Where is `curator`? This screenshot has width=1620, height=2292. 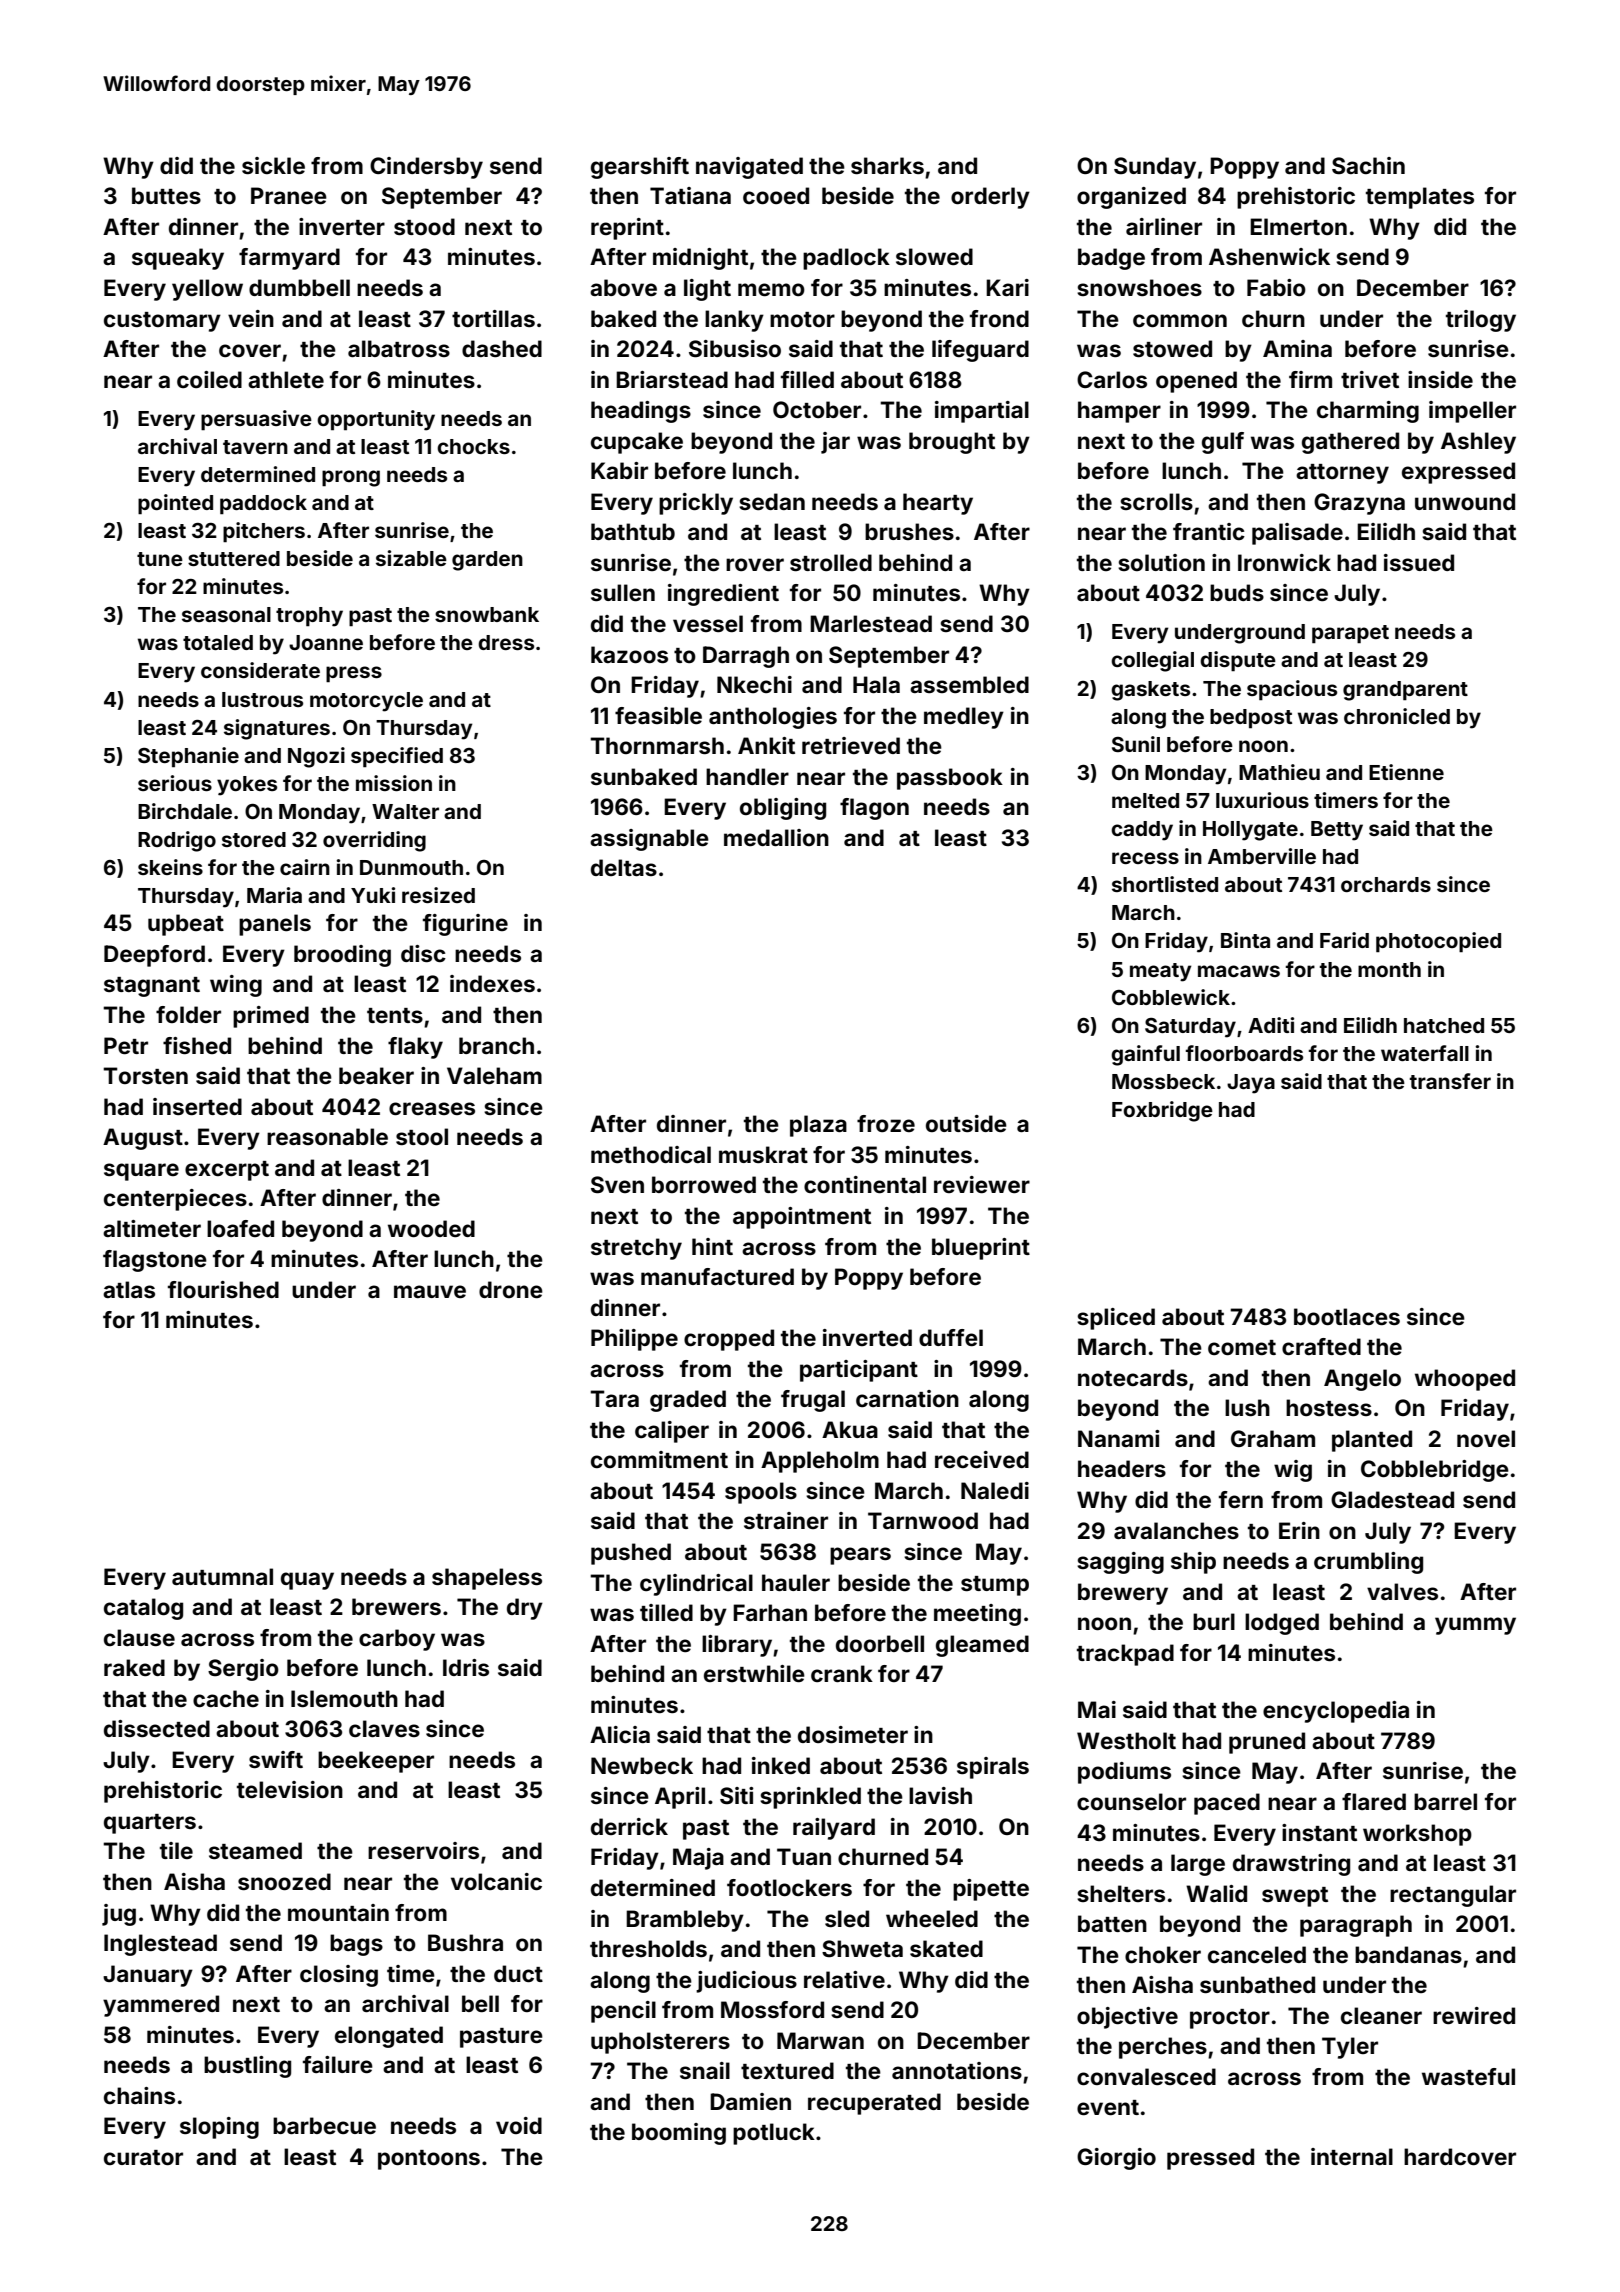 curator is located at coordinates (143, 2157).
